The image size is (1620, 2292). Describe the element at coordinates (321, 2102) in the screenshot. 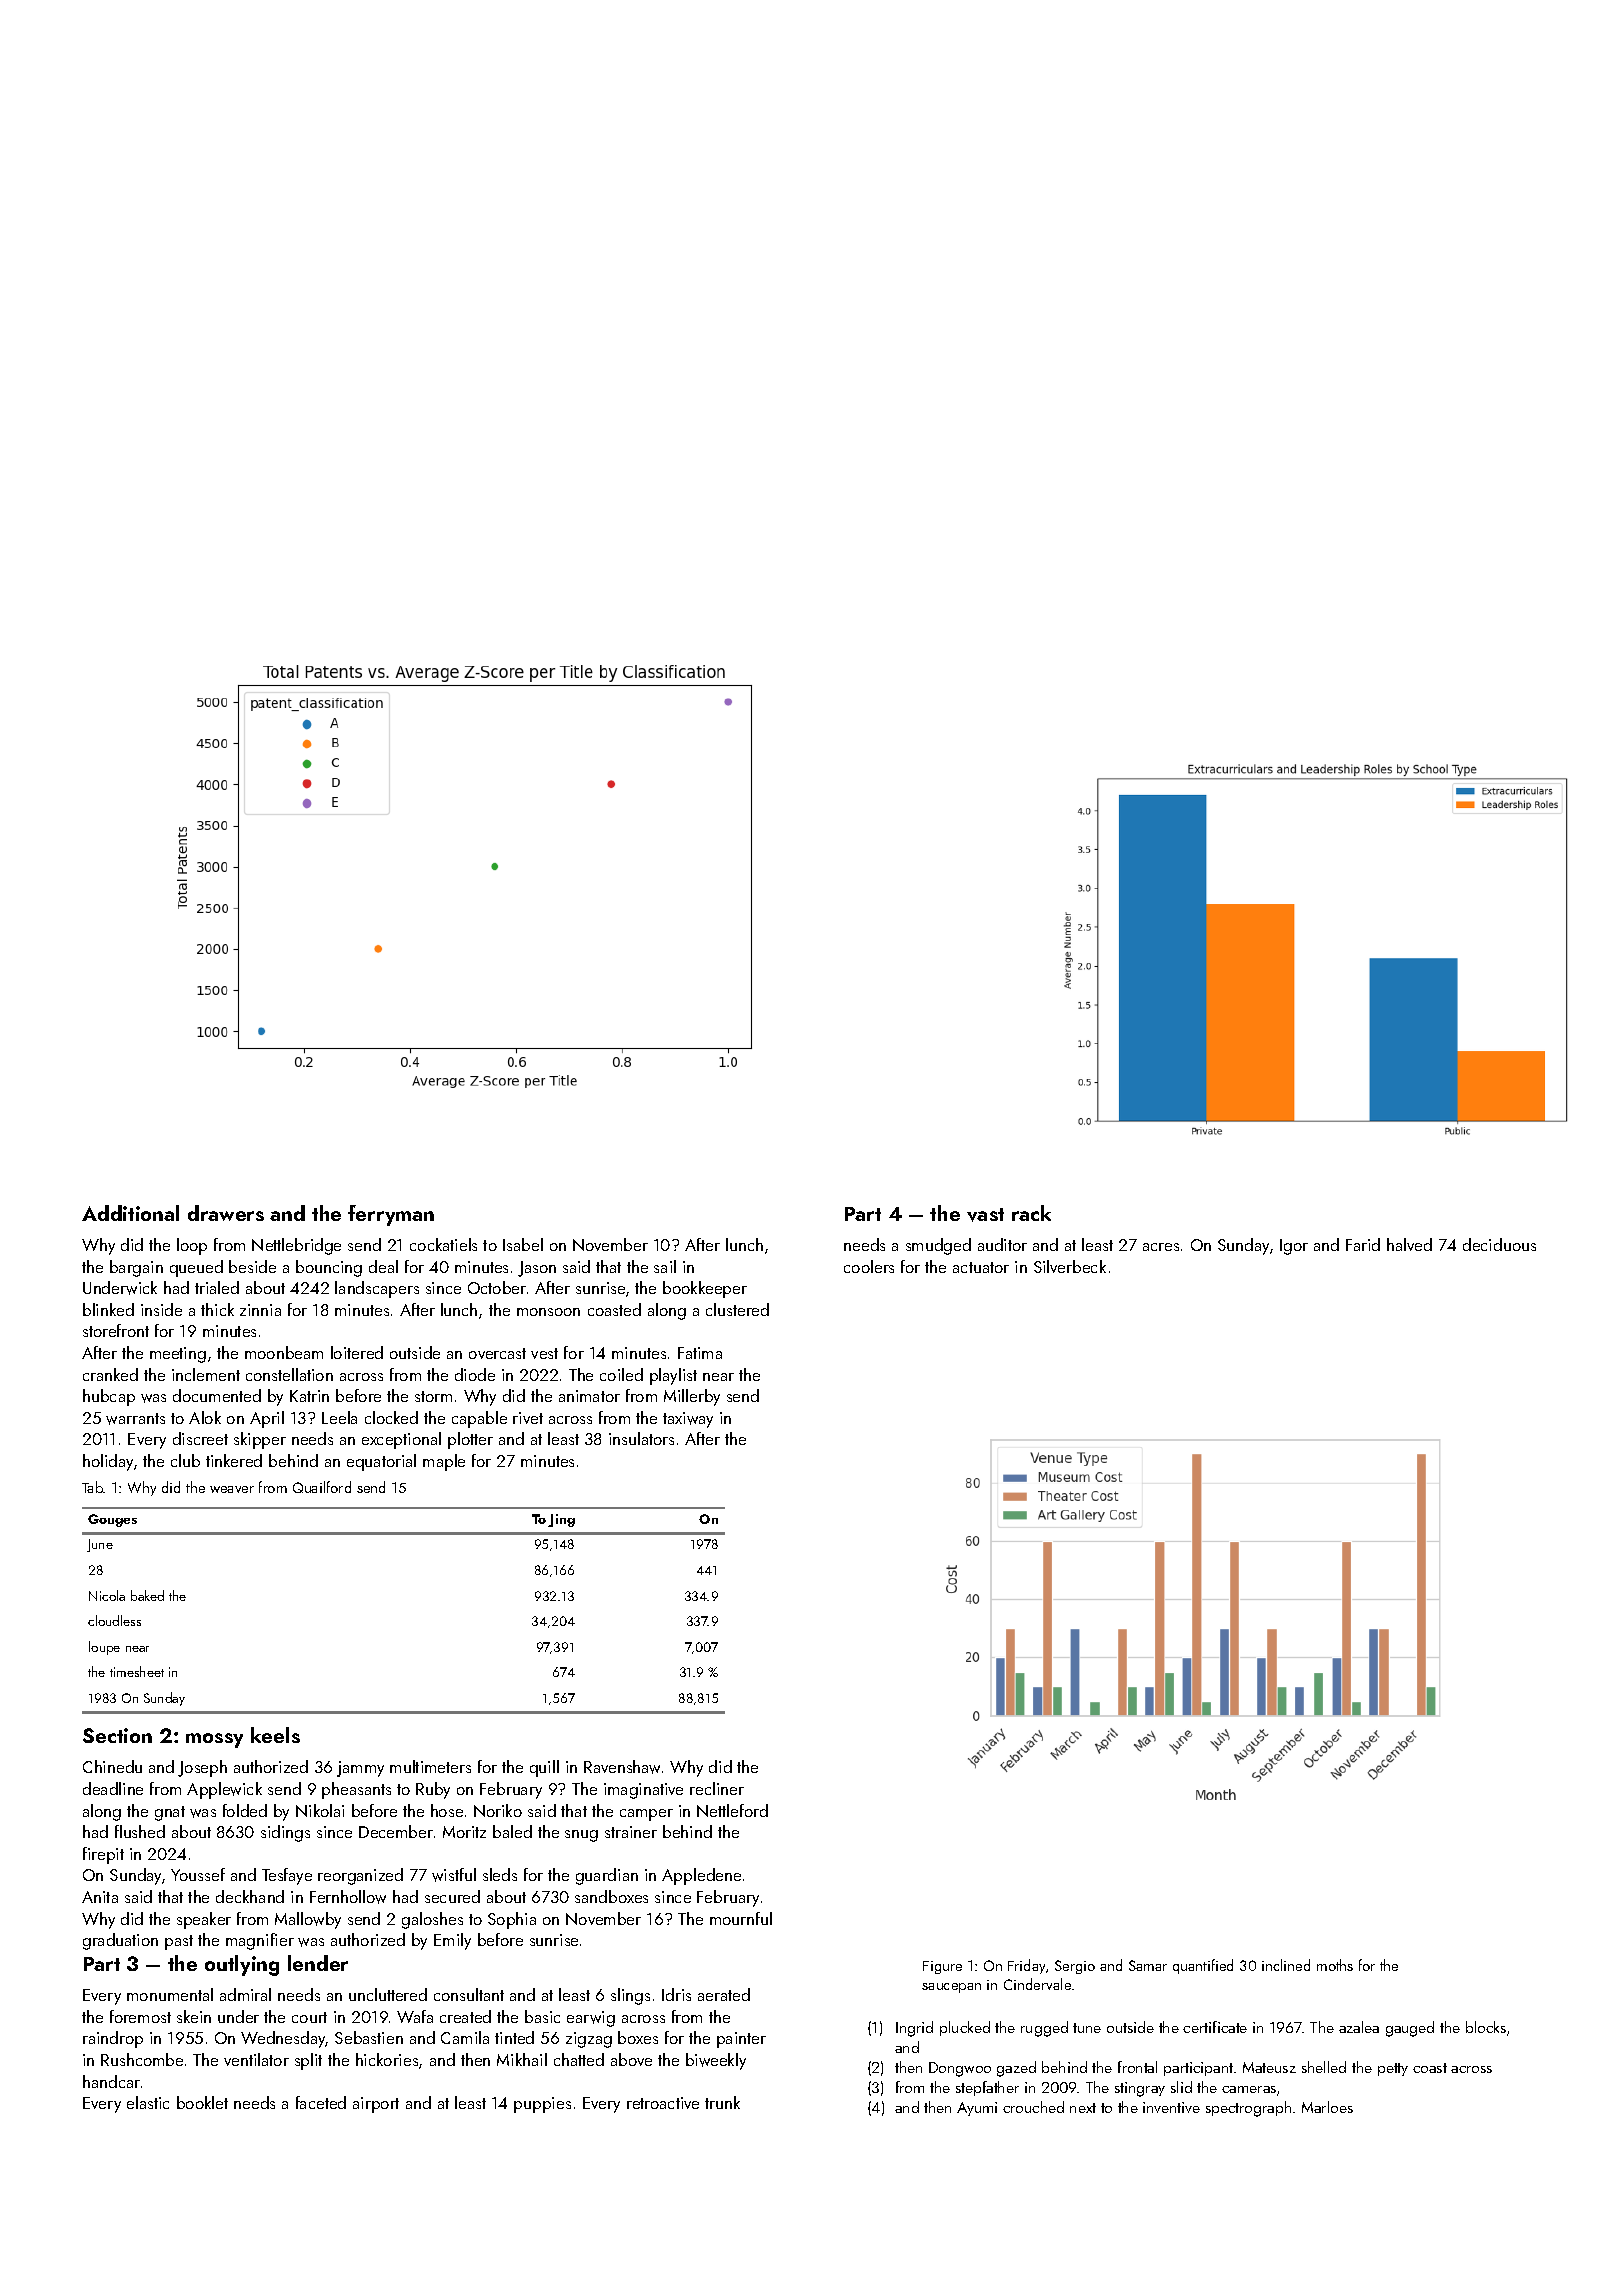

I see `faceted` at that location.
